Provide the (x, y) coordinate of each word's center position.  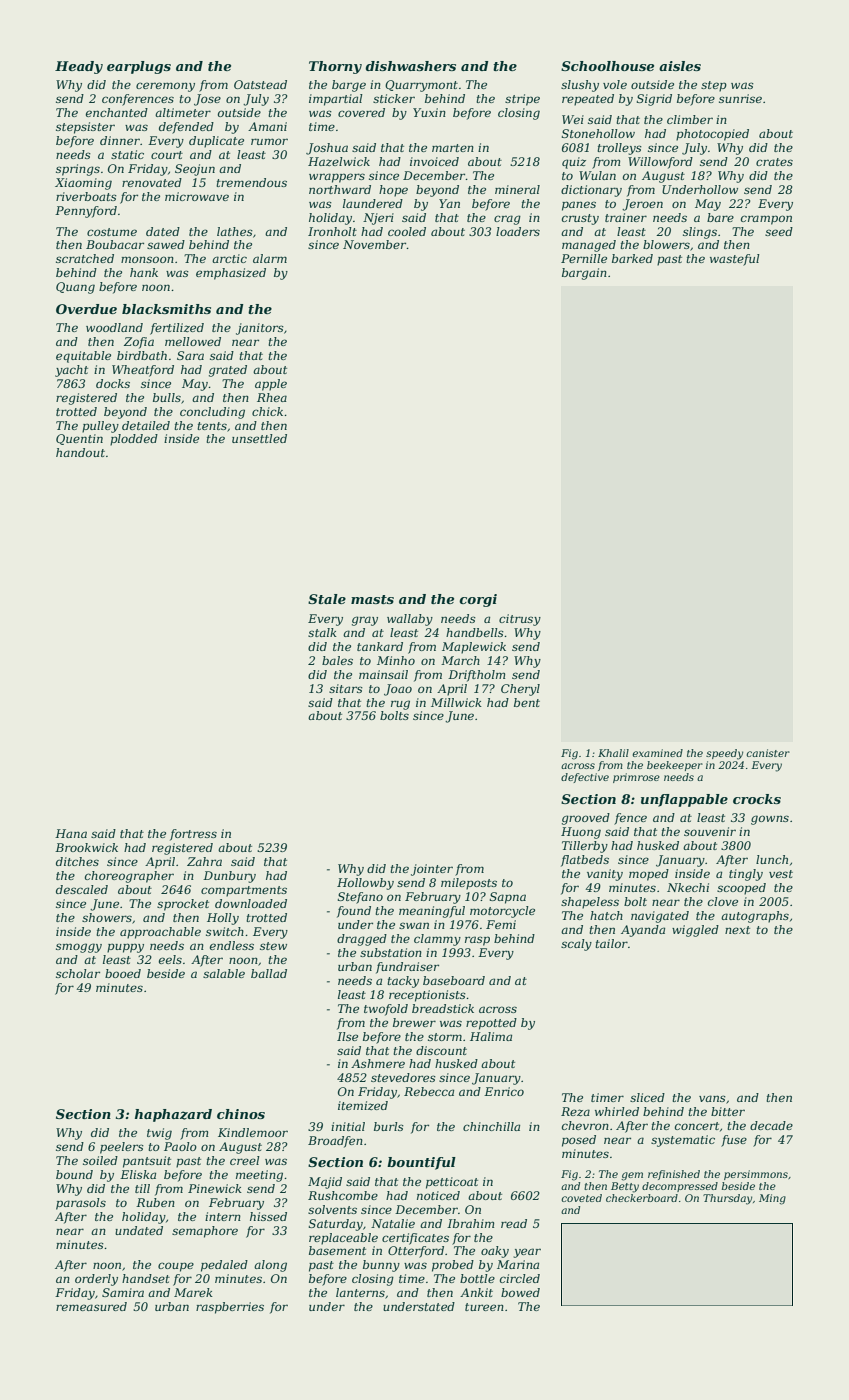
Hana (71, 833)
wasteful (735, 260)
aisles (680, 66)
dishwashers (410, 66)
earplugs (139, 67)
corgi (478, 600)
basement (337, 1250)
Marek (193, 1292)
